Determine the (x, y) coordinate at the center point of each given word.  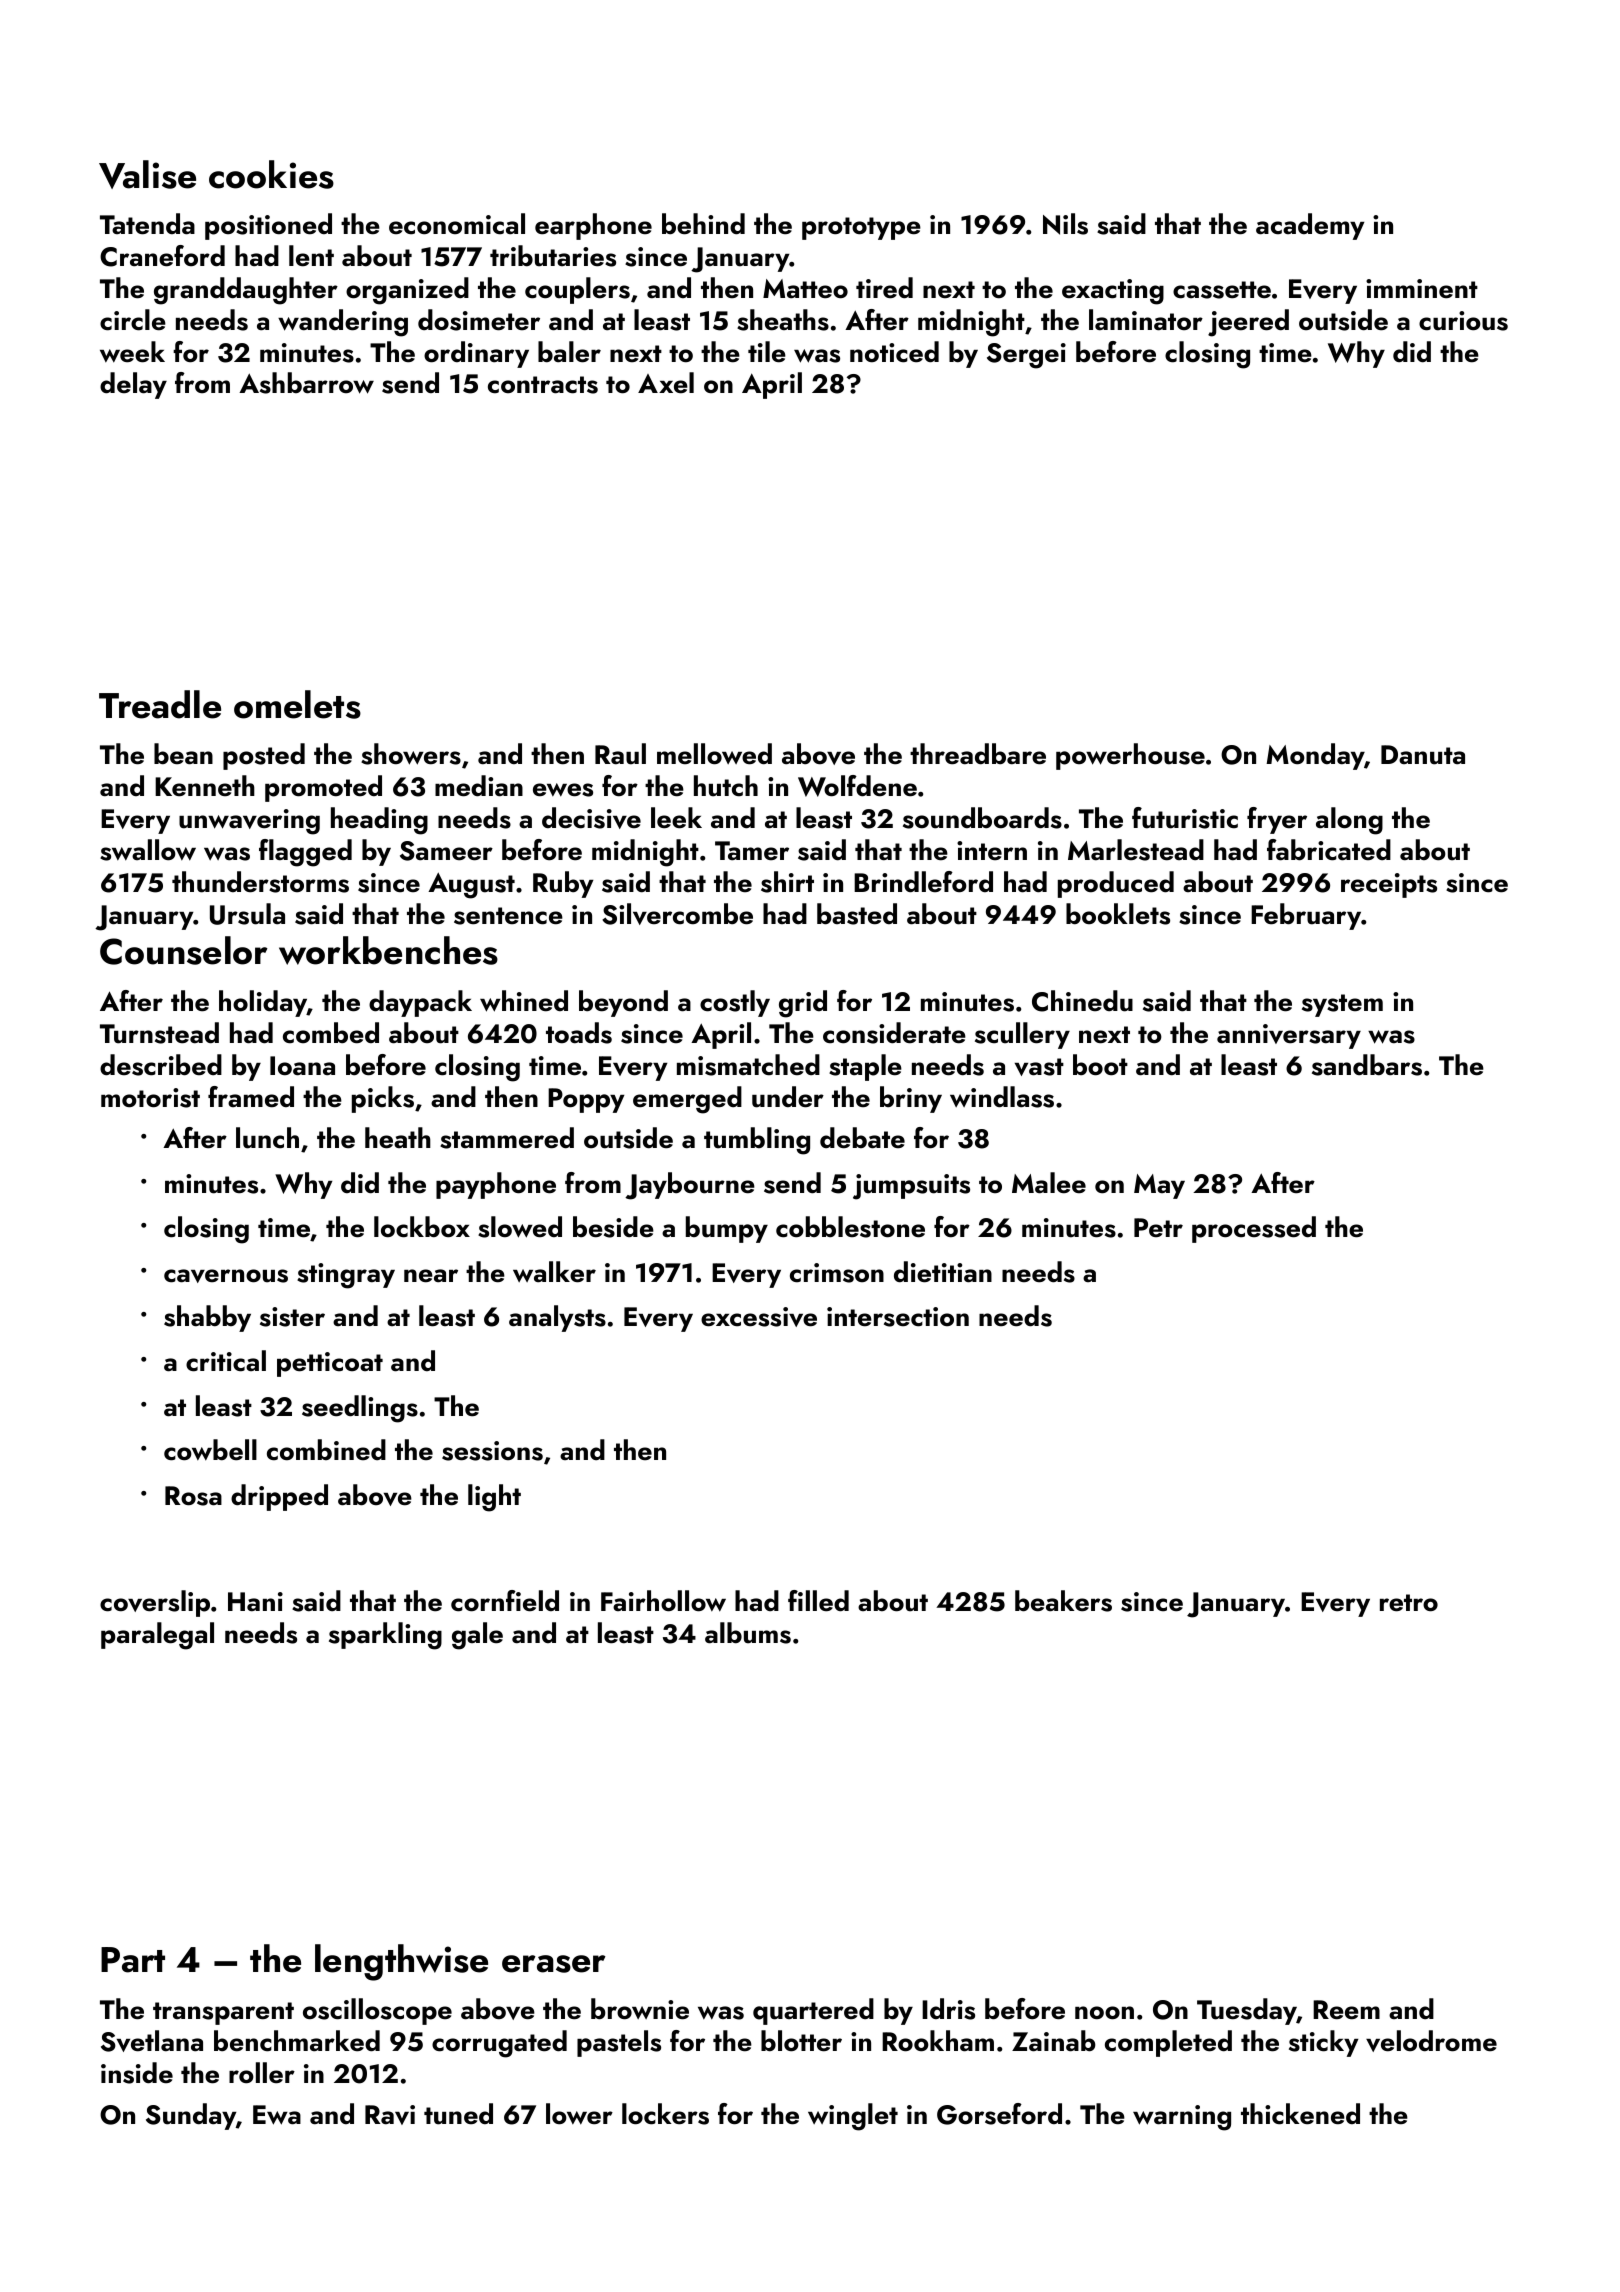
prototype (861, 228)
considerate (894, 1033)
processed (1254, 1229)
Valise (147, 174)
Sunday (191, 2116)
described (161, 1065)
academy (1310, 226)
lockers (665, 2114)
